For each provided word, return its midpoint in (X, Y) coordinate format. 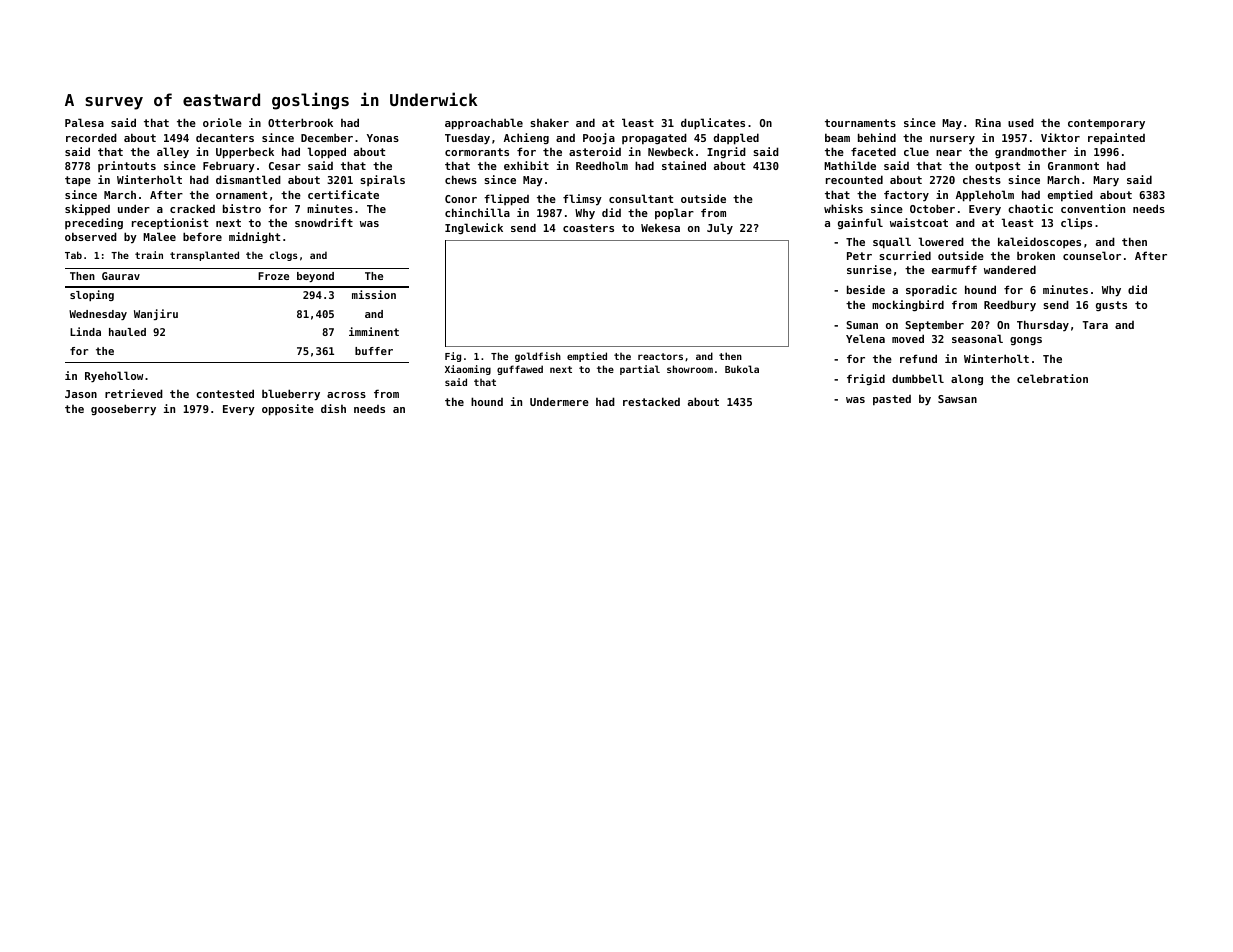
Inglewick (474, 228)
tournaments (860, 123)
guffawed (520, 370)
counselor (1092, 255)
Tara (1095, 325)
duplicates (713, 124)
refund (918, 358)
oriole (222, 122)
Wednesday (98, 315)
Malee (159, 236)
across (346, 395)
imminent (374, 331)
